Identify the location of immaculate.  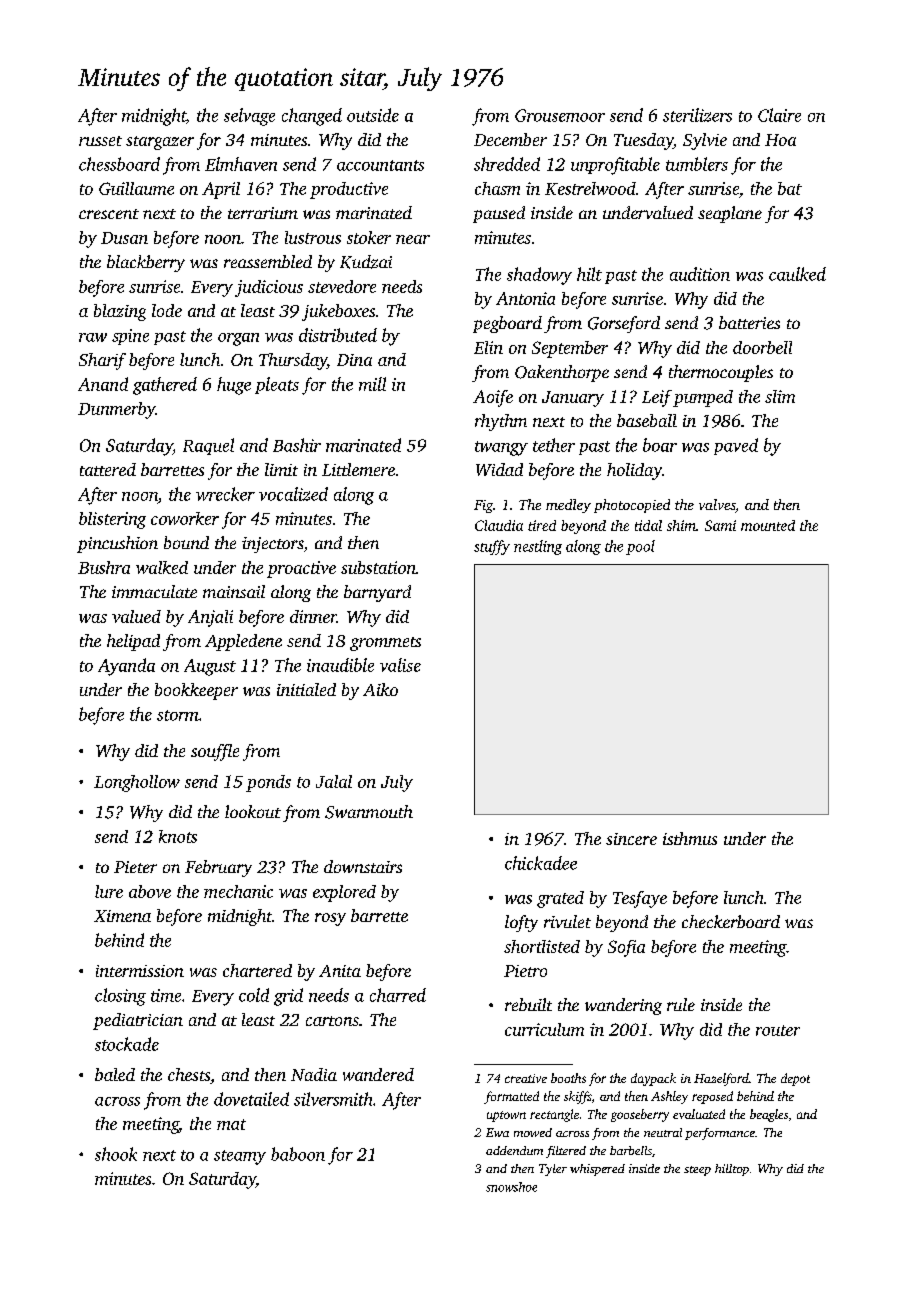
(154, 591).
